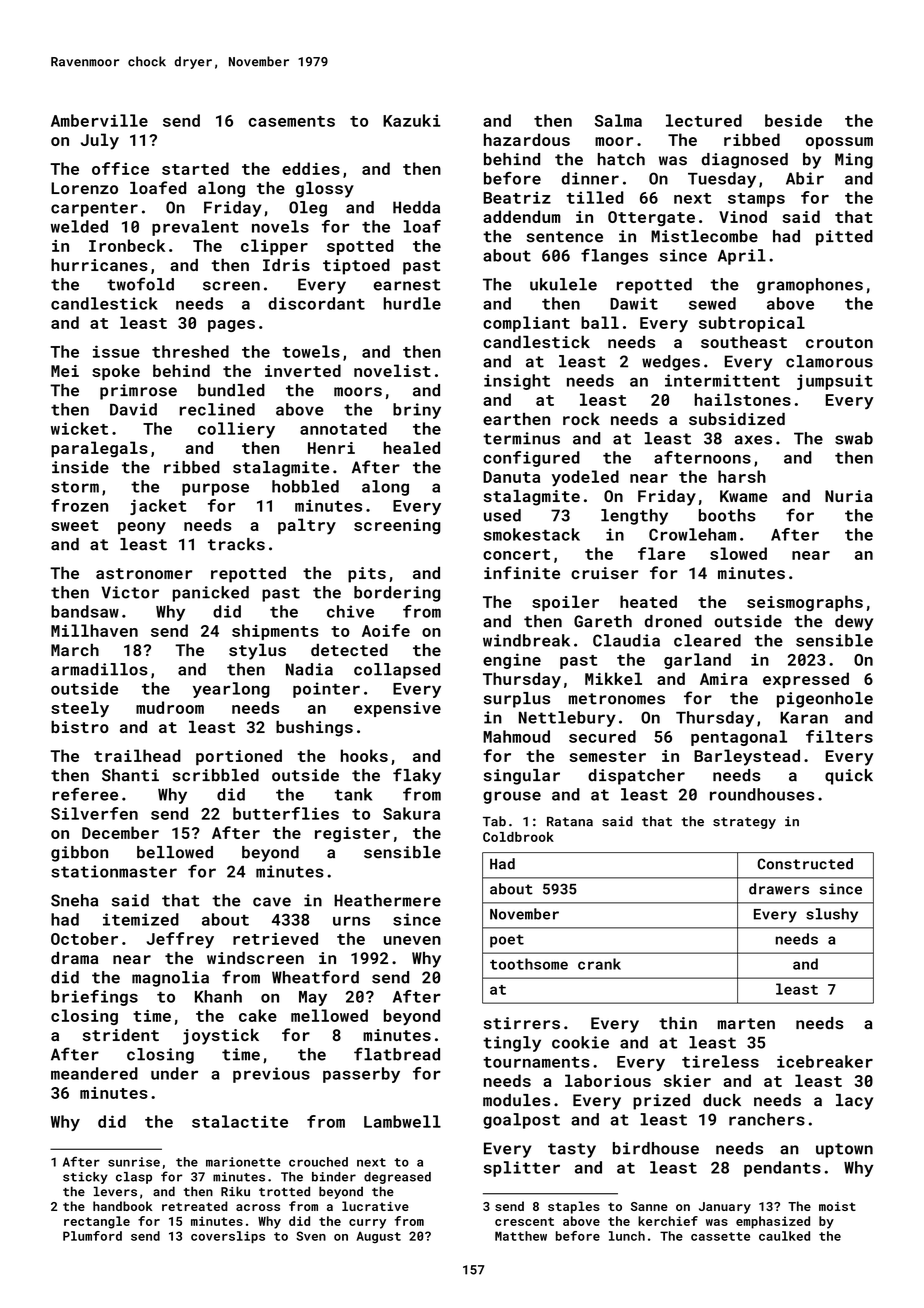 This image has height=1308, width=924. I want to click on Kazuki, so click(412, 120).
